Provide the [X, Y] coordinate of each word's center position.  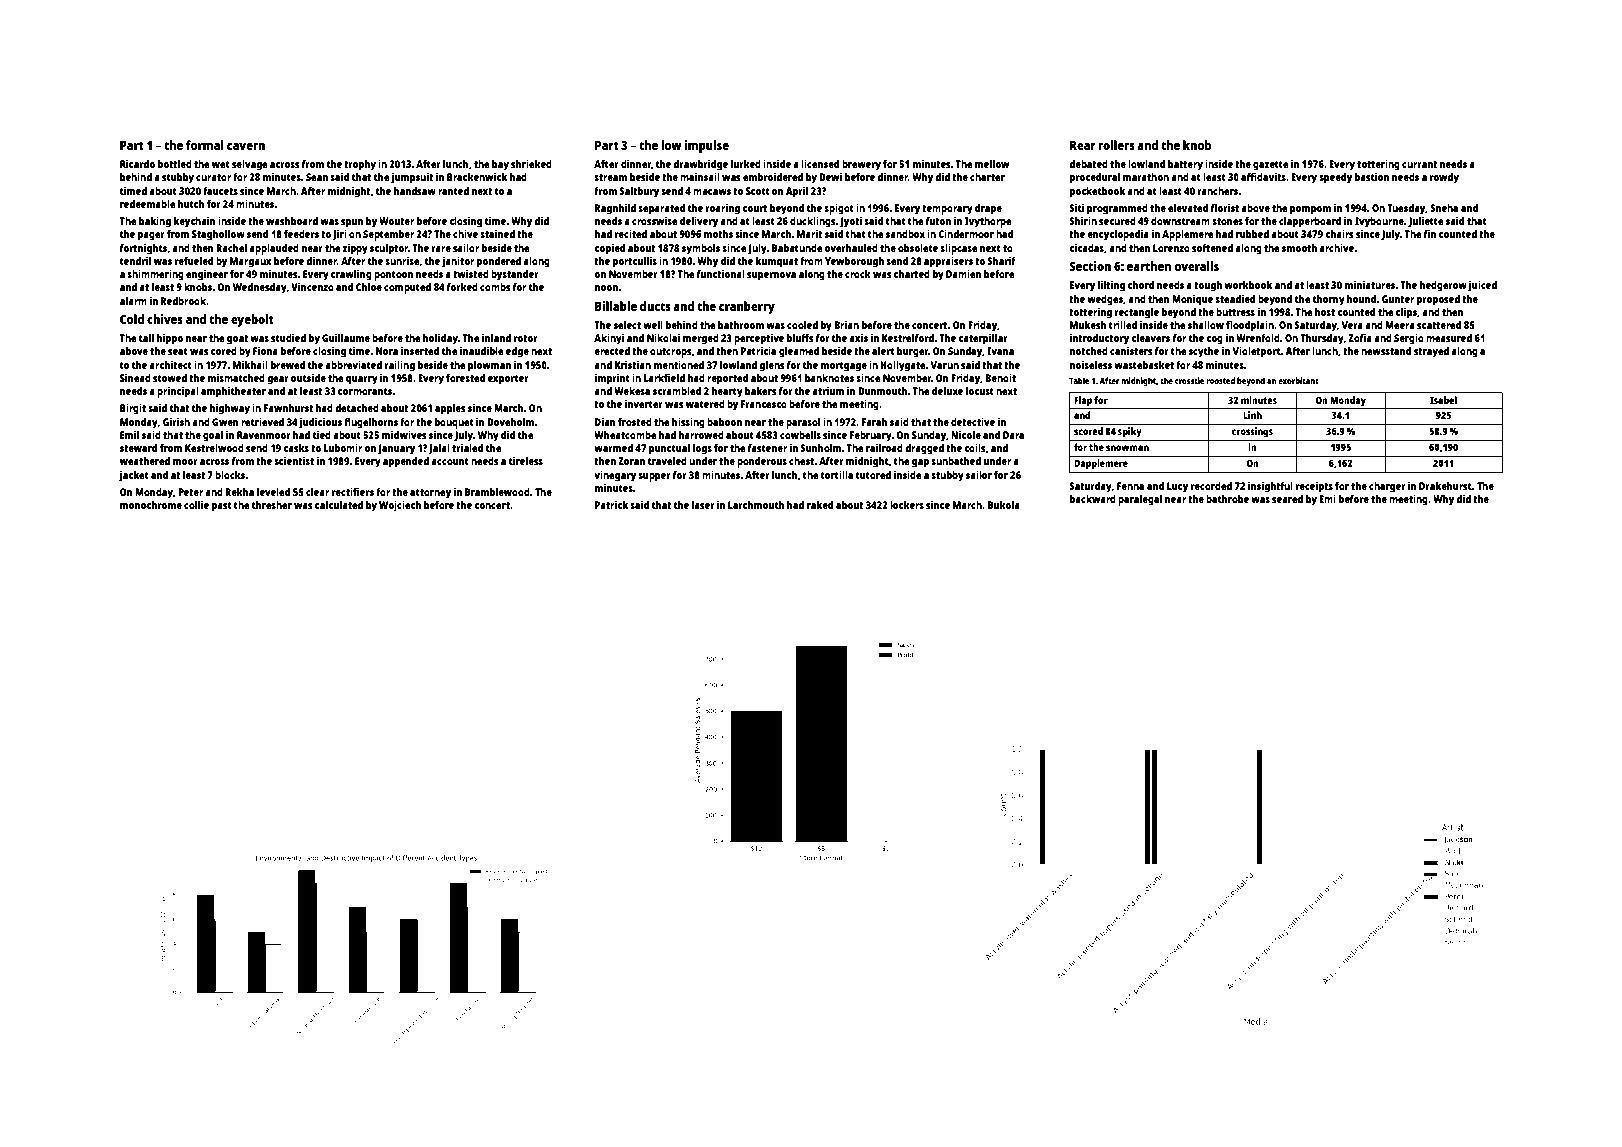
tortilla [837, 475]
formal [205, 145]
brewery [861, 165]
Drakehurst [1445, 486]
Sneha [1444, 208]
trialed [467, 448]
